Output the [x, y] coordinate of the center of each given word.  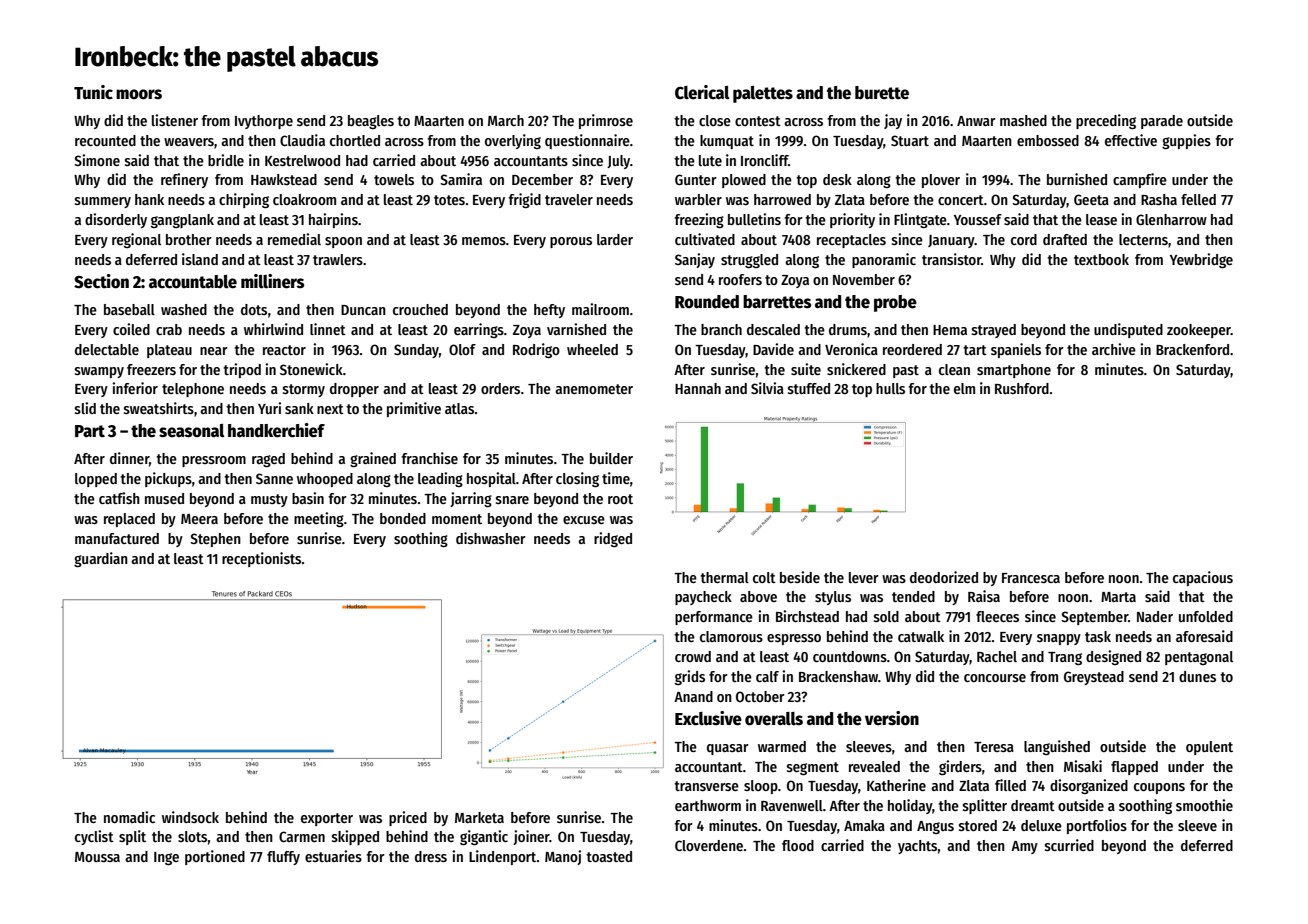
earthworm [708, 805]
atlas [459, 408]
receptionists [261, 559]
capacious [1203, 578]
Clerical [702, 92]
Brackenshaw [838, 676]
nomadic [129, 817]
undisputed [1128, 330]
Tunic [93, 92]
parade [1162, 122]
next [330, 409]
